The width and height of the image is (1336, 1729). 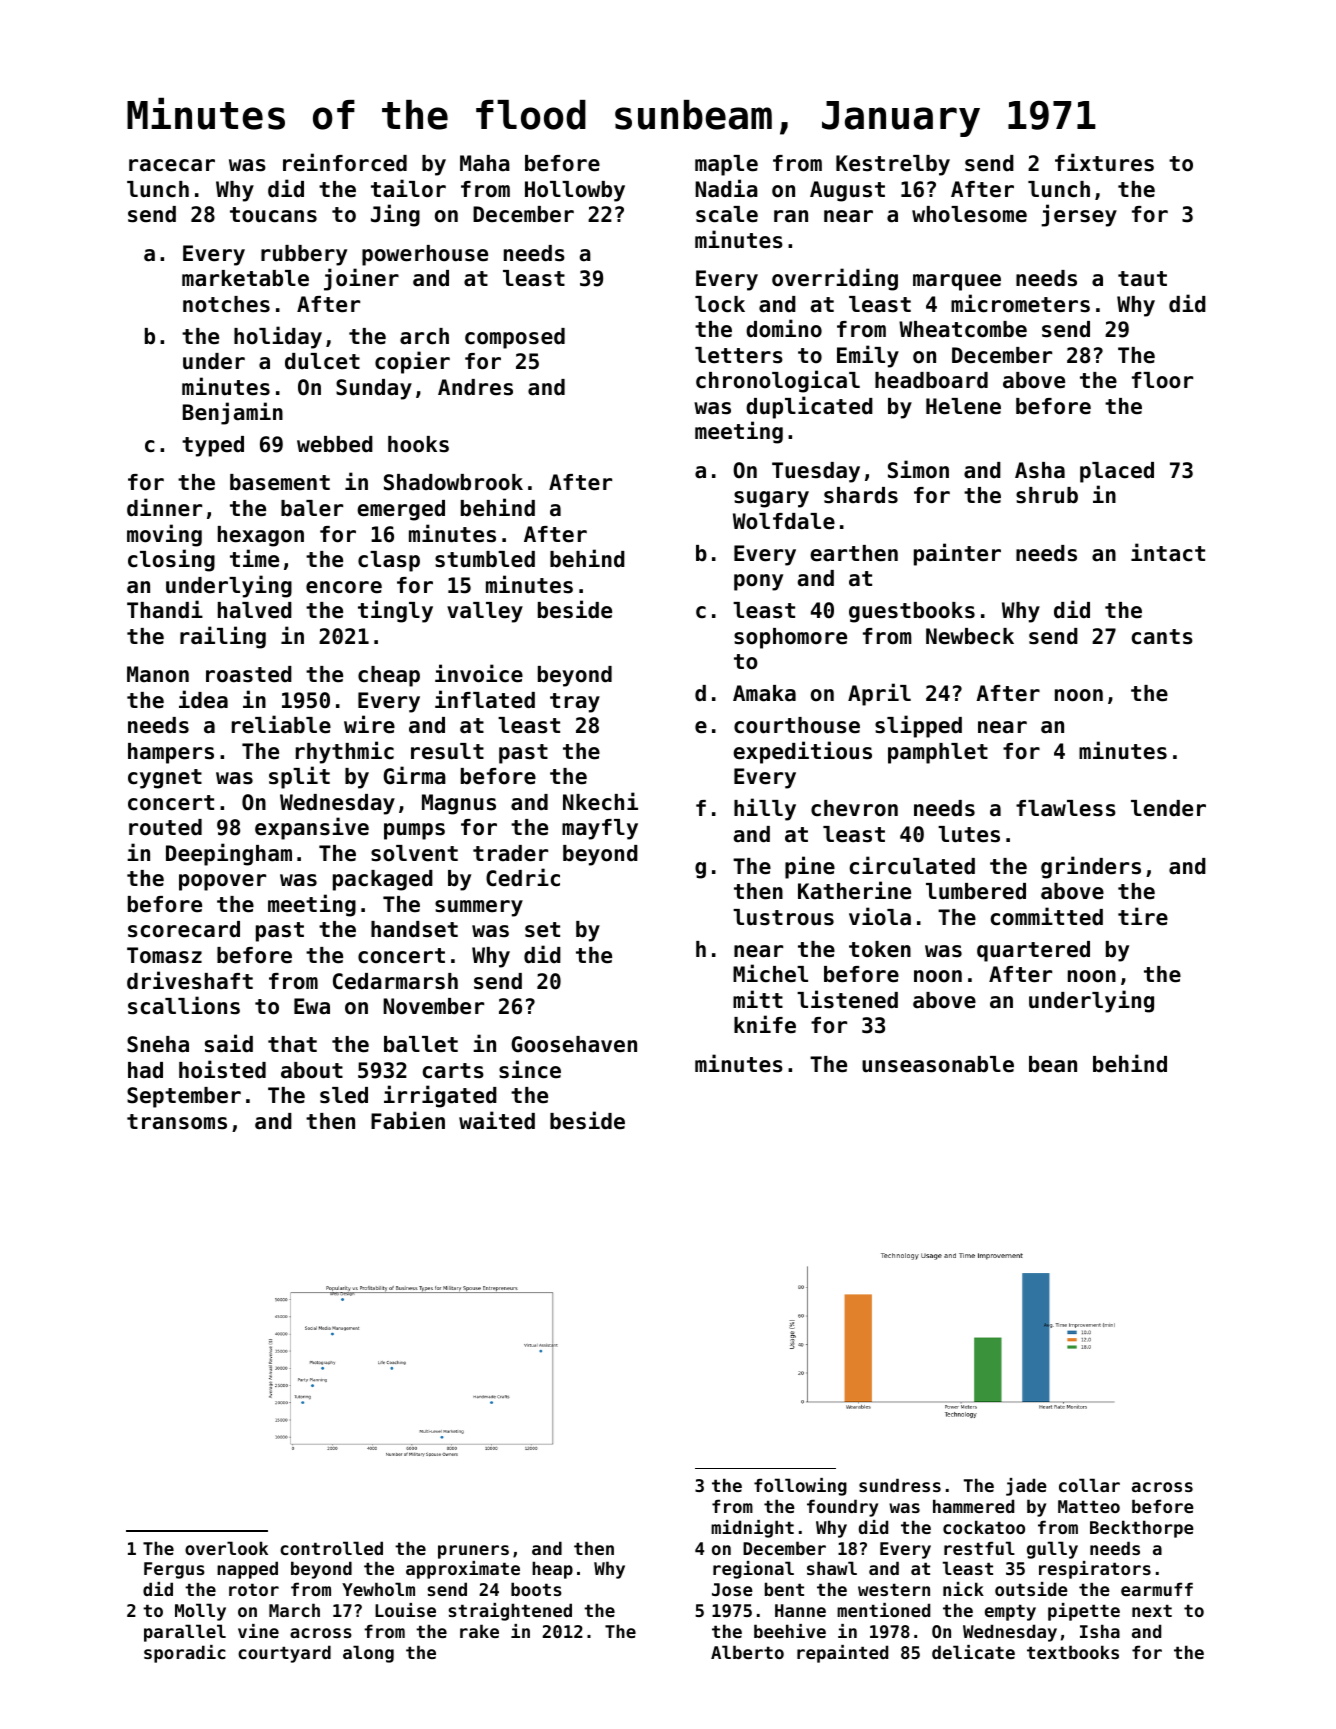 I want to click on pruners, so click(x=473, y=1552).
